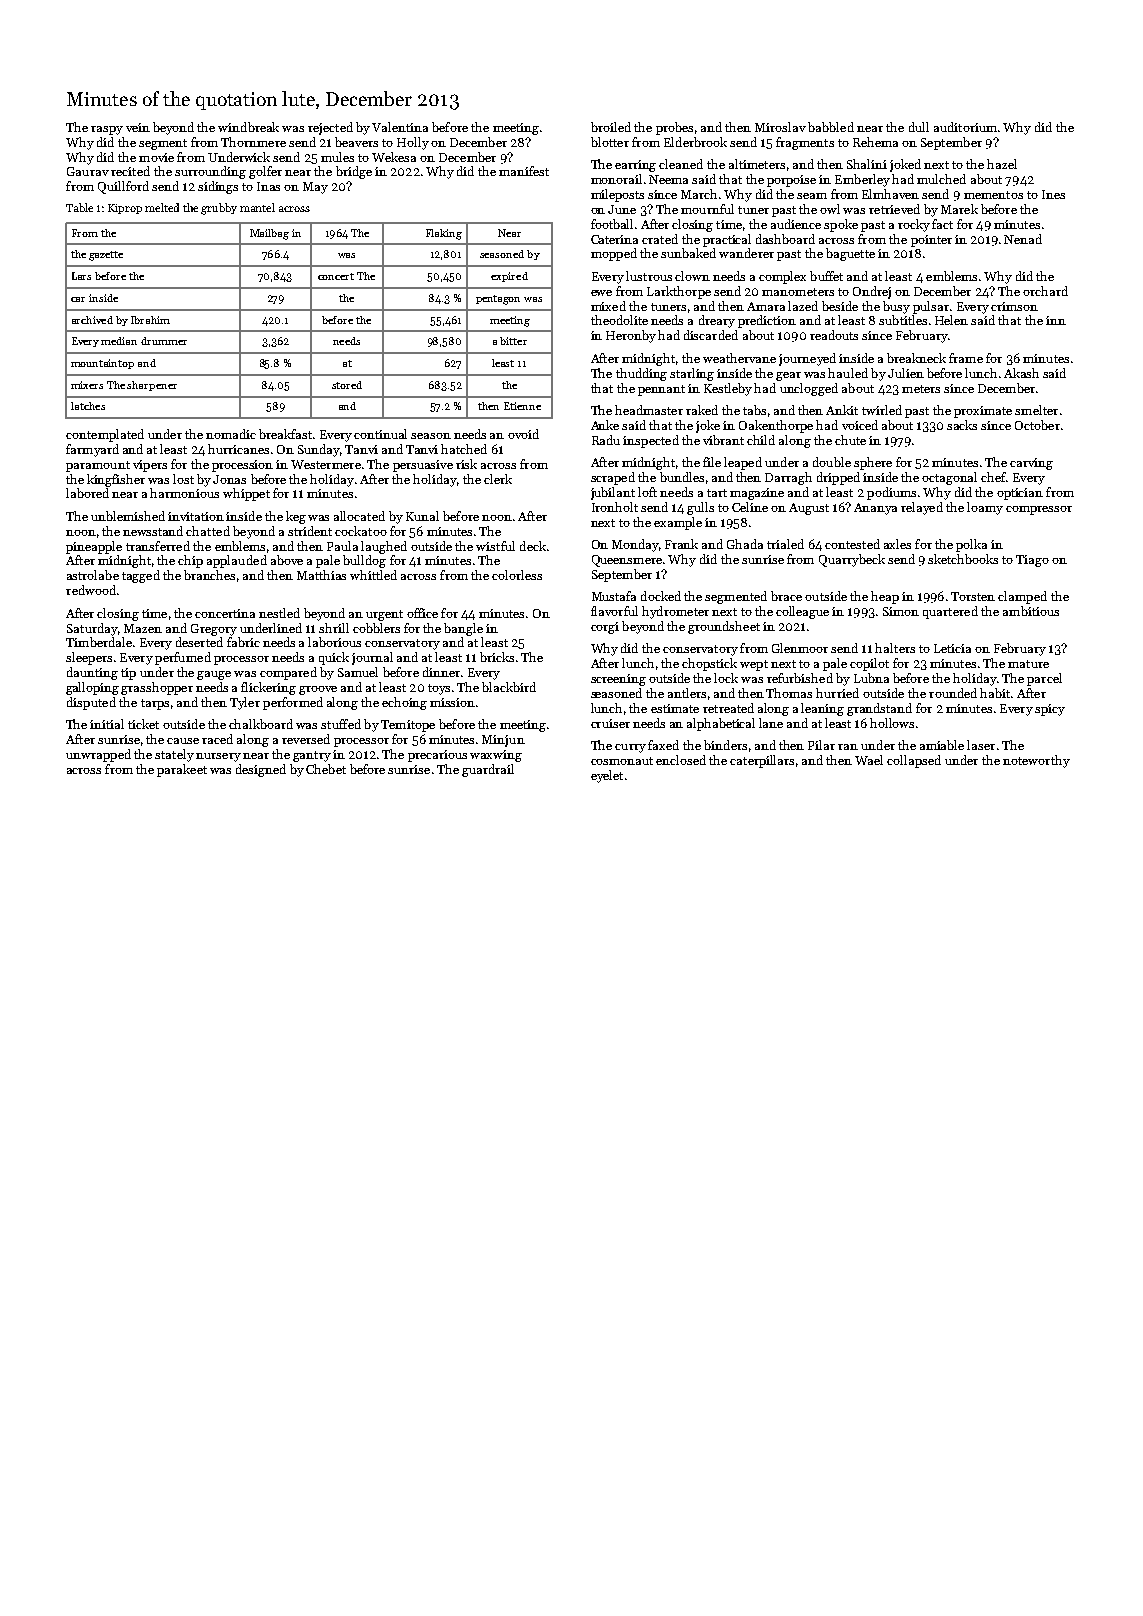 The height and width of the screenshot is (1616, 1143). I want to click on labored, so click(87, 493).
